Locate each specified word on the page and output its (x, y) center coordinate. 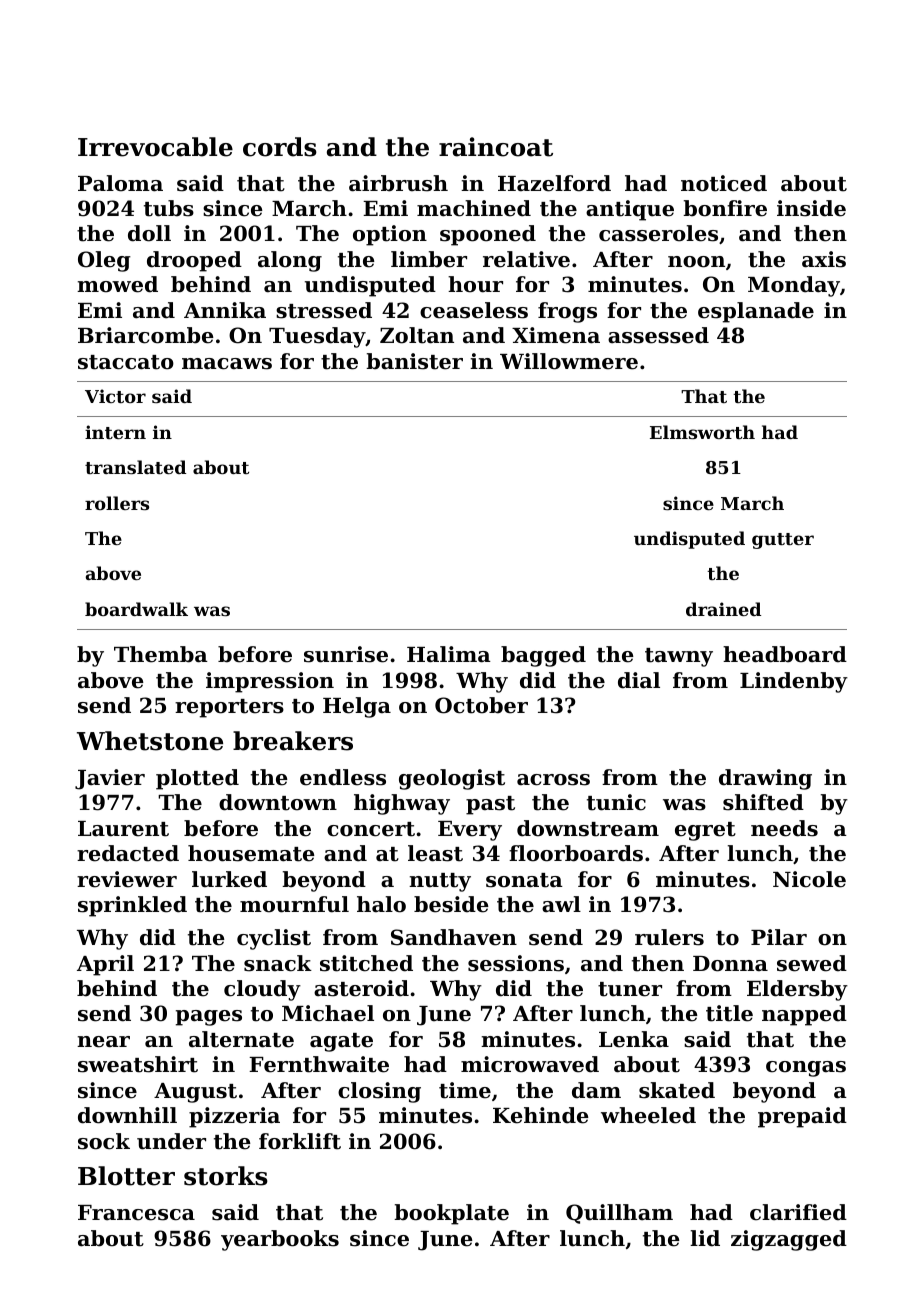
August (195, 1093)
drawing (765, 779)
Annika (225, 310)
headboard (785, 654)
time (465, 1090)
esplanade (756, 312)
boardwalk (136, 609)
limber (429, 259)
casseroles (658, 233)
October (481, 705)
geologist (452, 779)
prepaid (802, 1117)
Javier (110, 779)
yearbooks (280, 1240)
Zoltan (417, 335)
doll (149, 233)
